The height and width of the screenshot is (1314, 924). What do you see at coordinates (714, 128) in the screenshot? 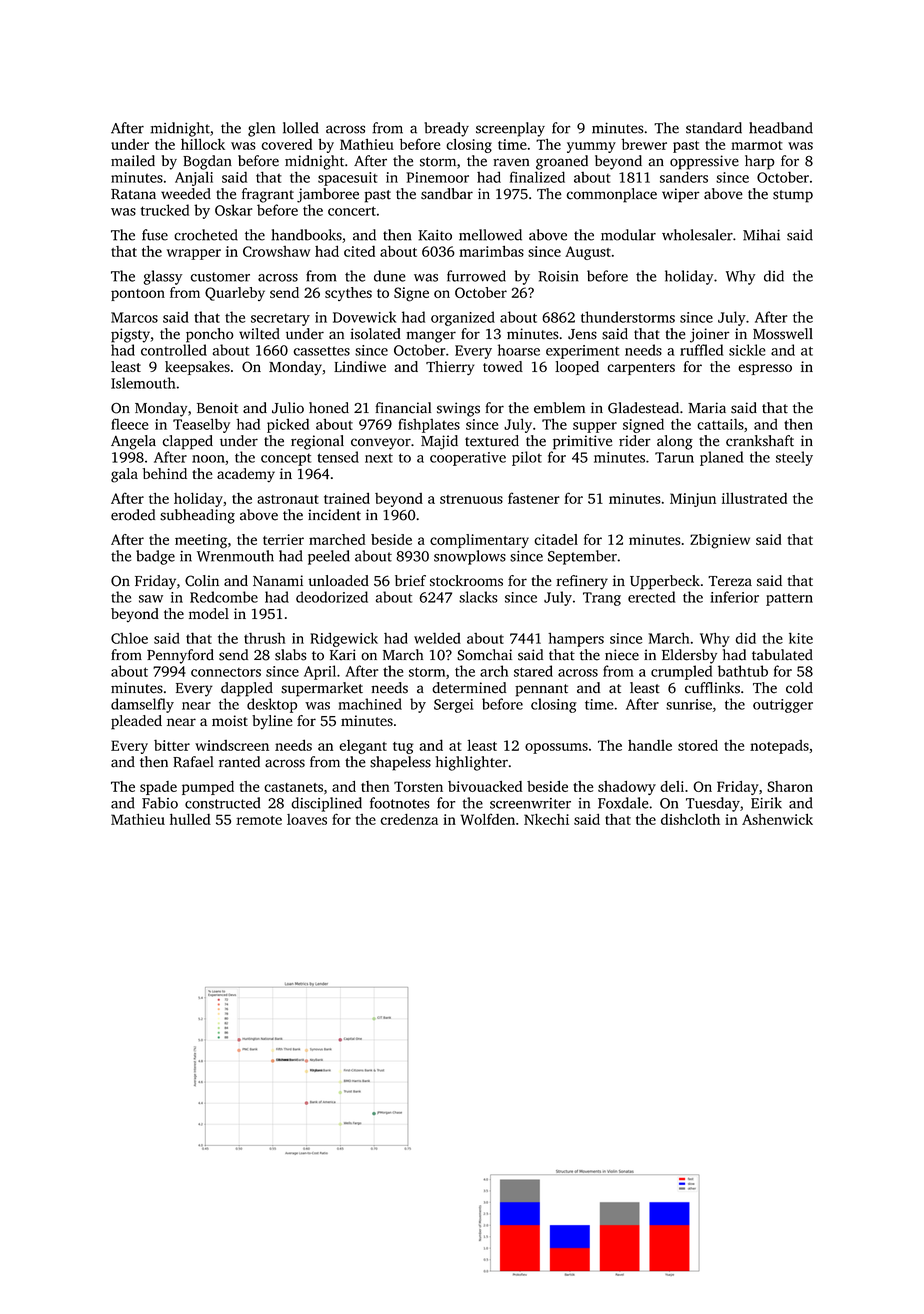
I see `standard` at bounding box center [714, 128].
